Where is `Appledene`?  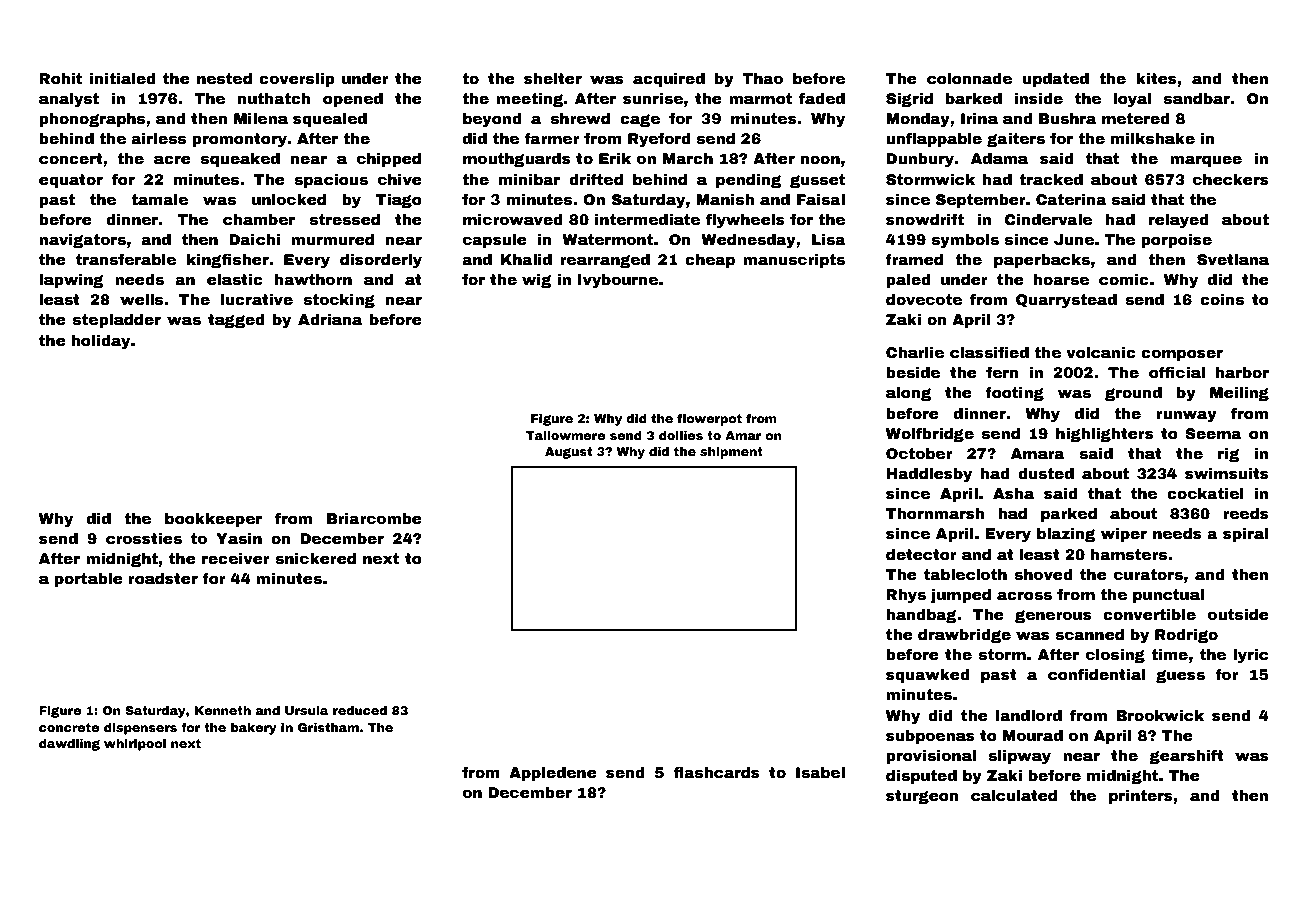 Appledene is located at coordinates (553, 774).
